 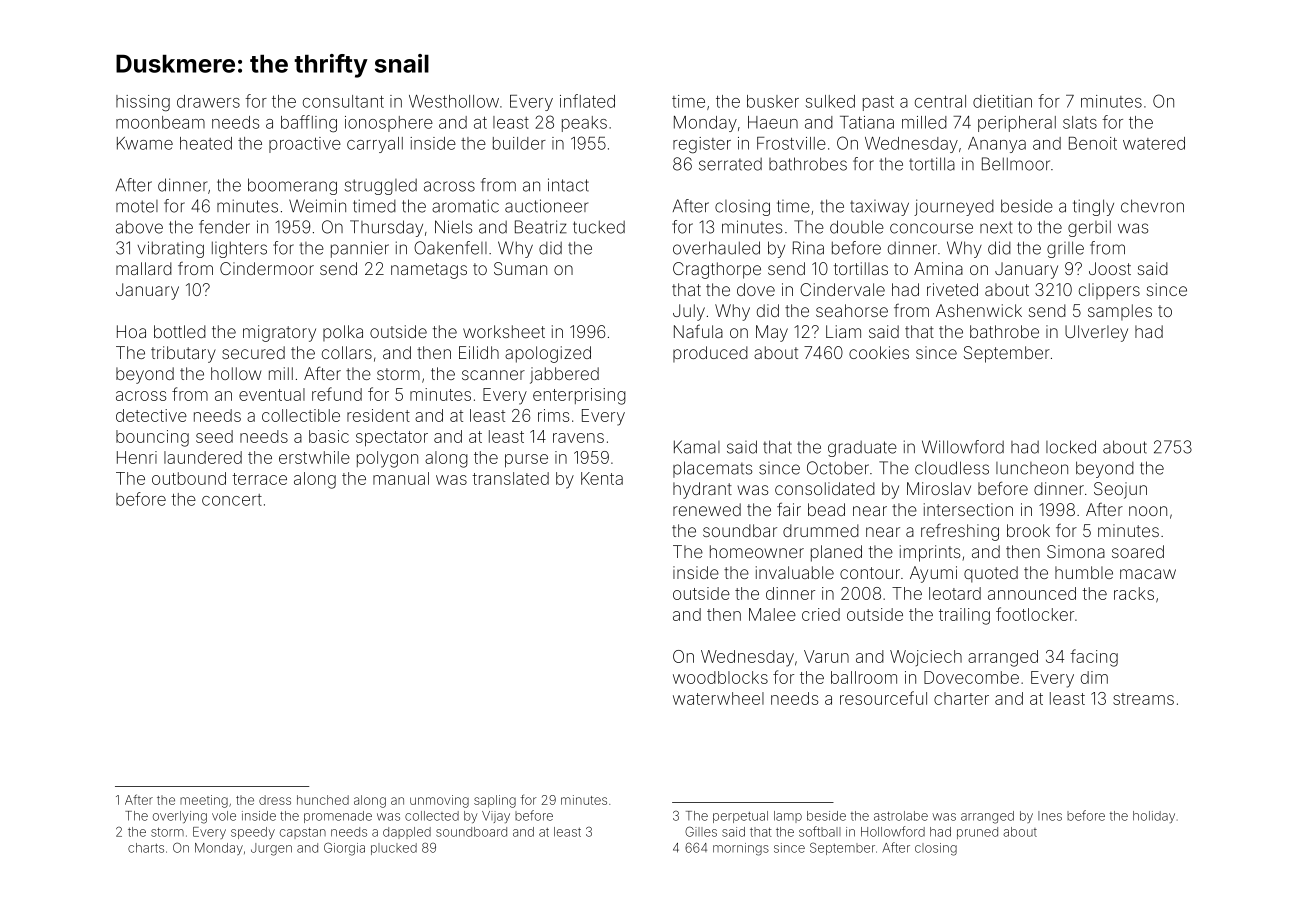 I want to click on facing, so click(x=1094, y=658).
